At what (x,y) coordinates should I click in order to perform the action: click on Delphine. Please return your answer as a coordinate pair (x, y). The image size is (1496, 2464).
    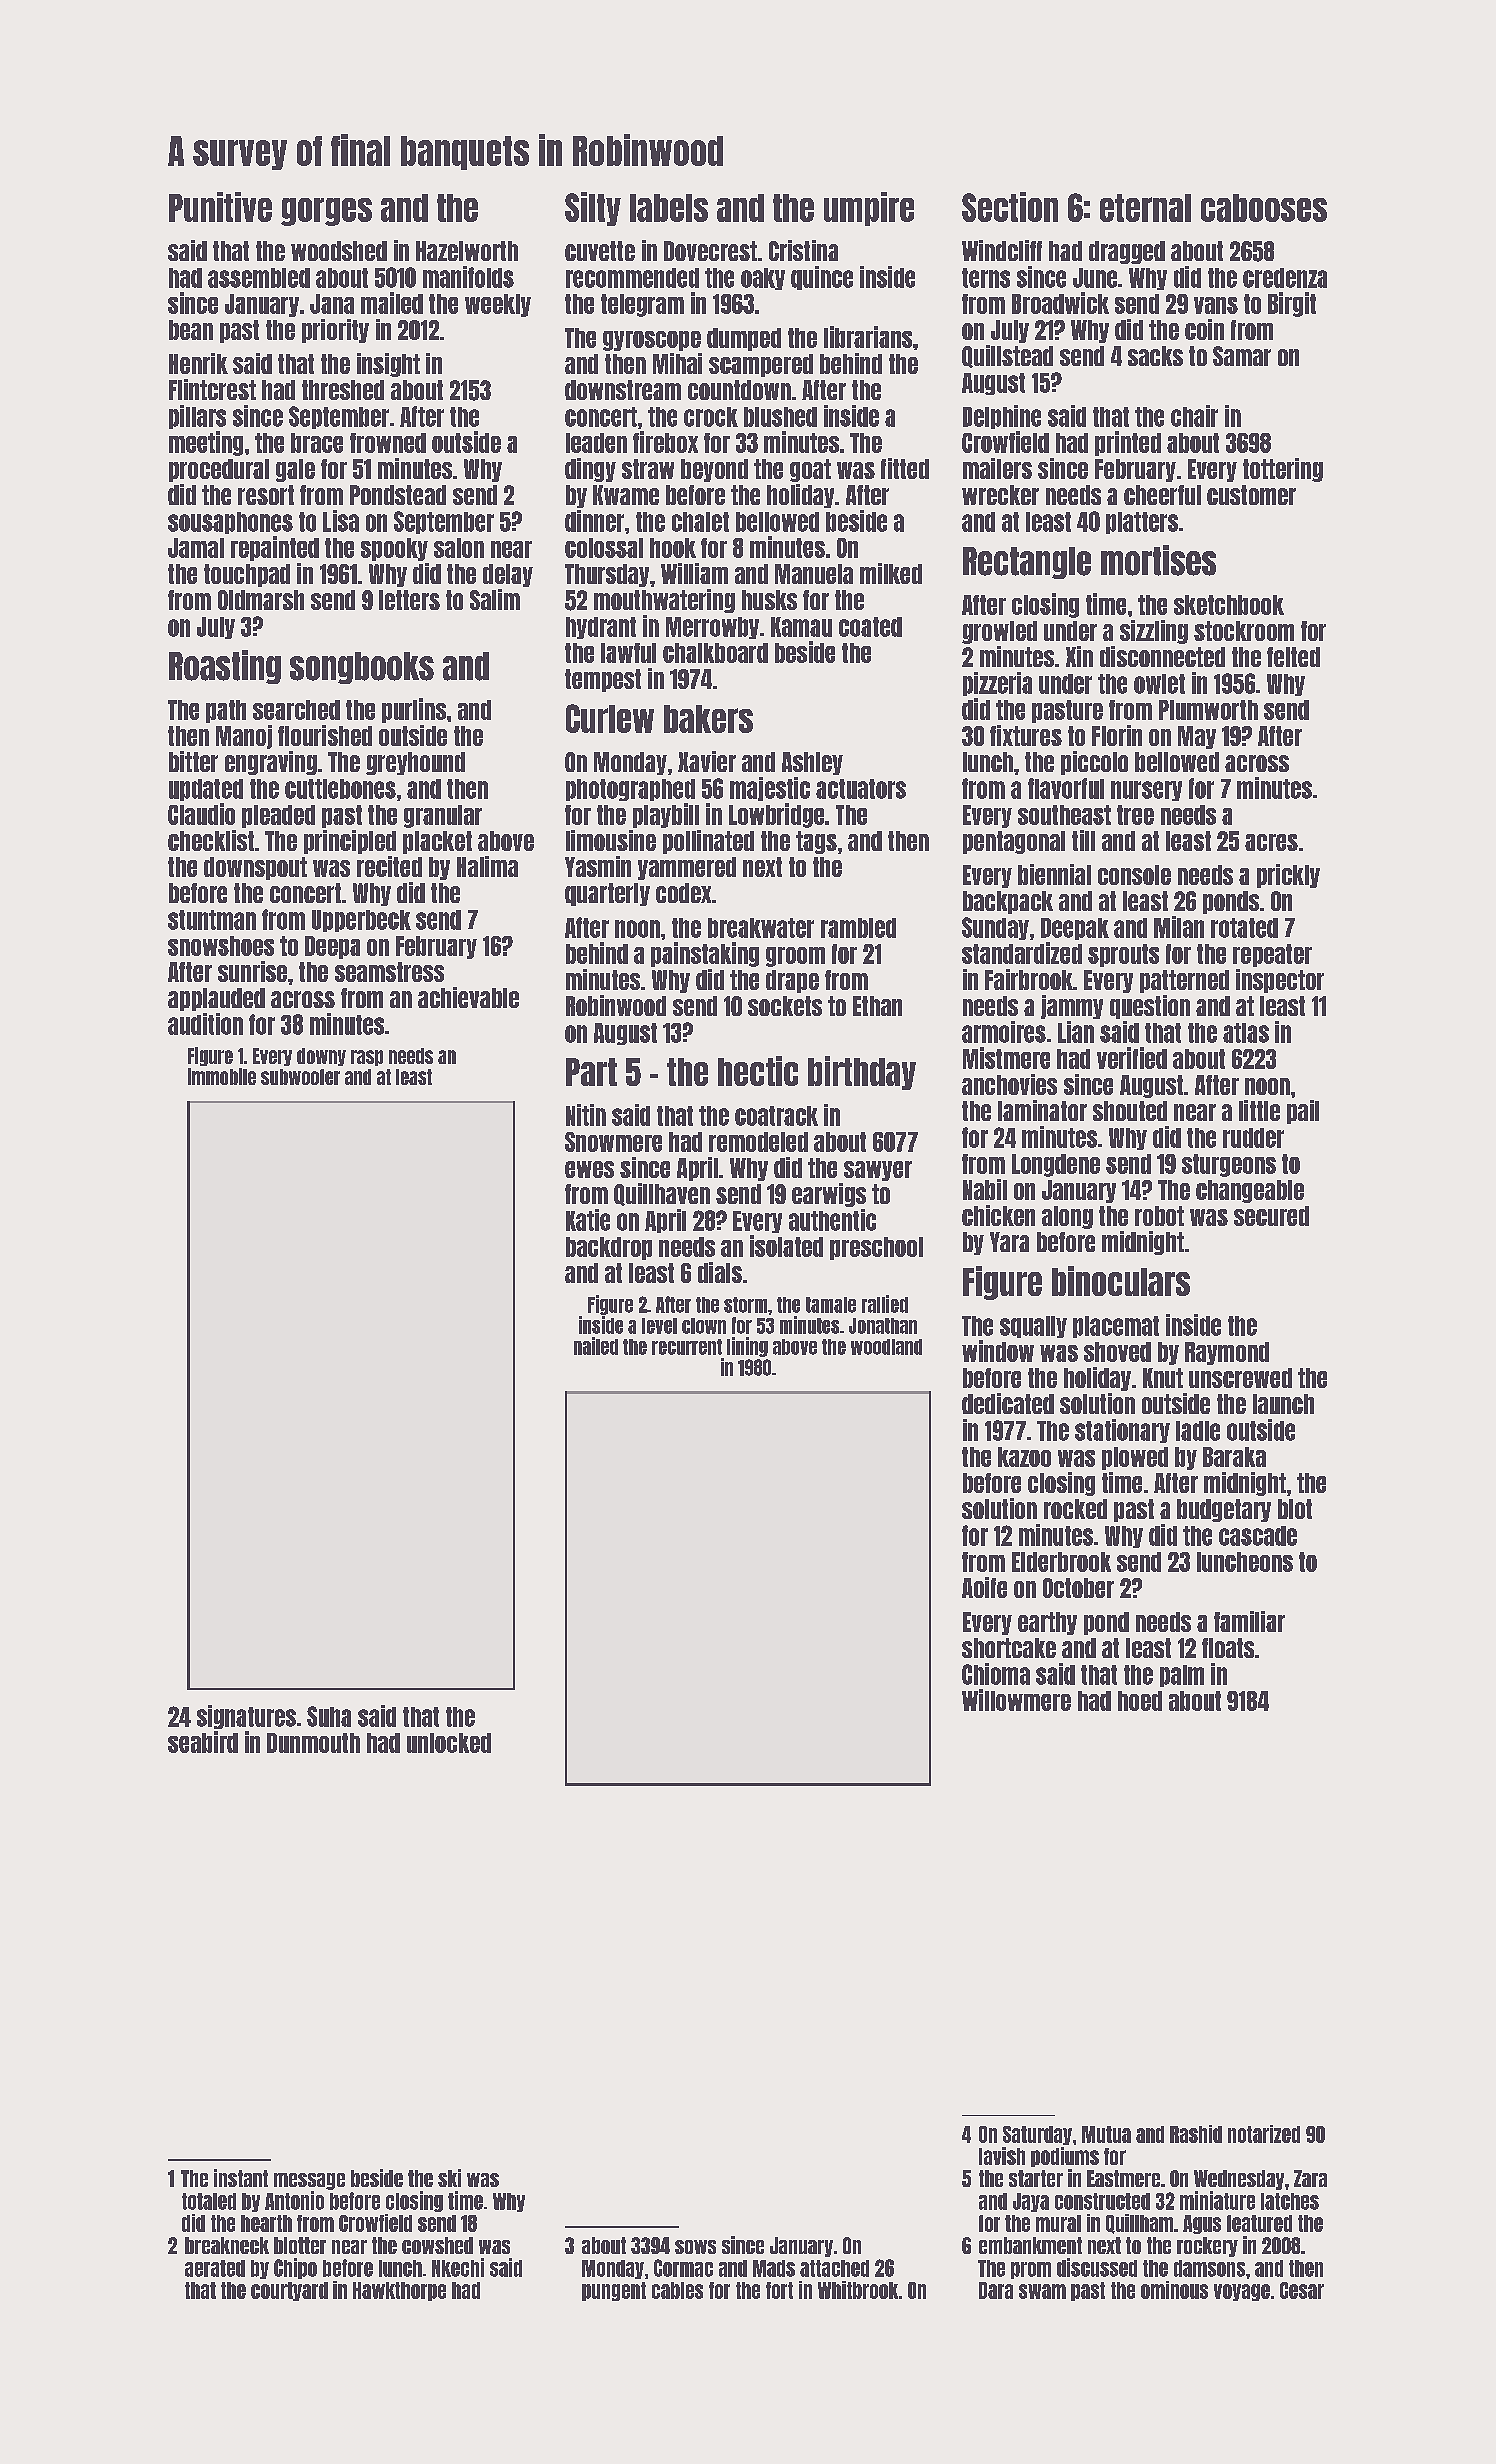
    Looking at the image, I should click on (1002, 417).
